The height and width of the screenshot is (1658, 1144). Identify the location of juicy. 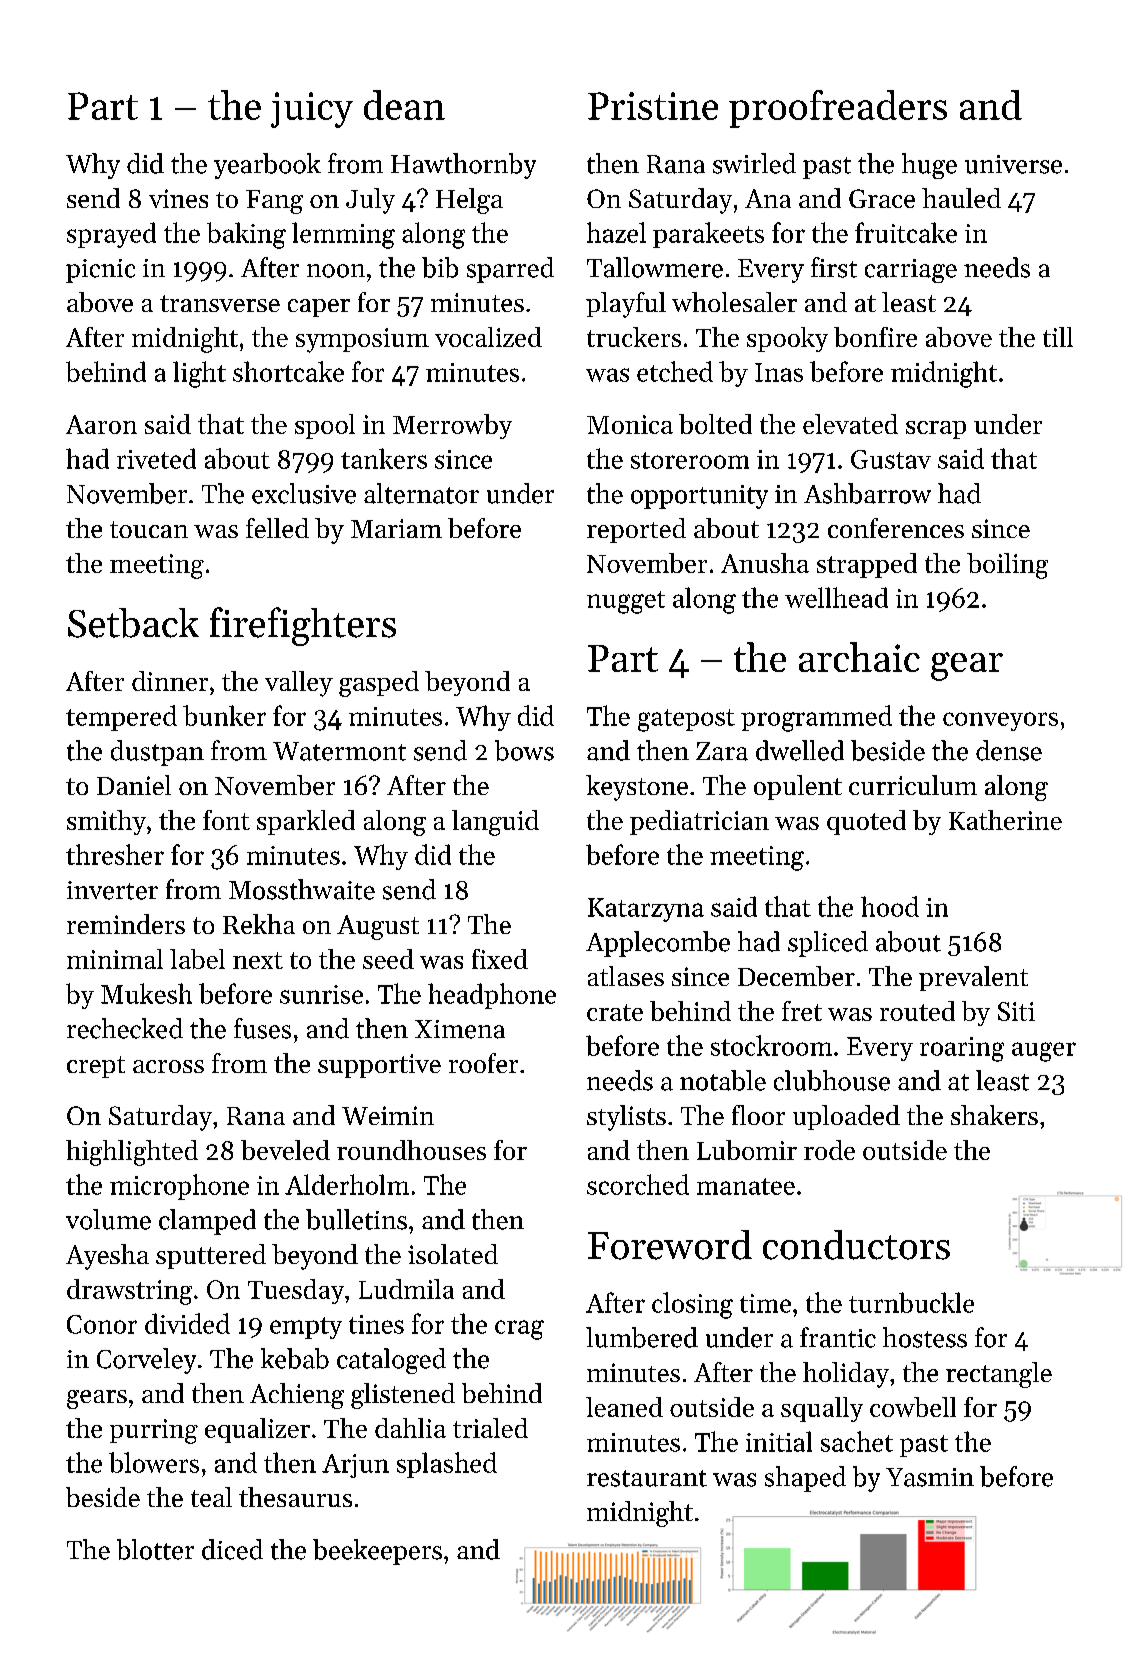
(312, 110).
